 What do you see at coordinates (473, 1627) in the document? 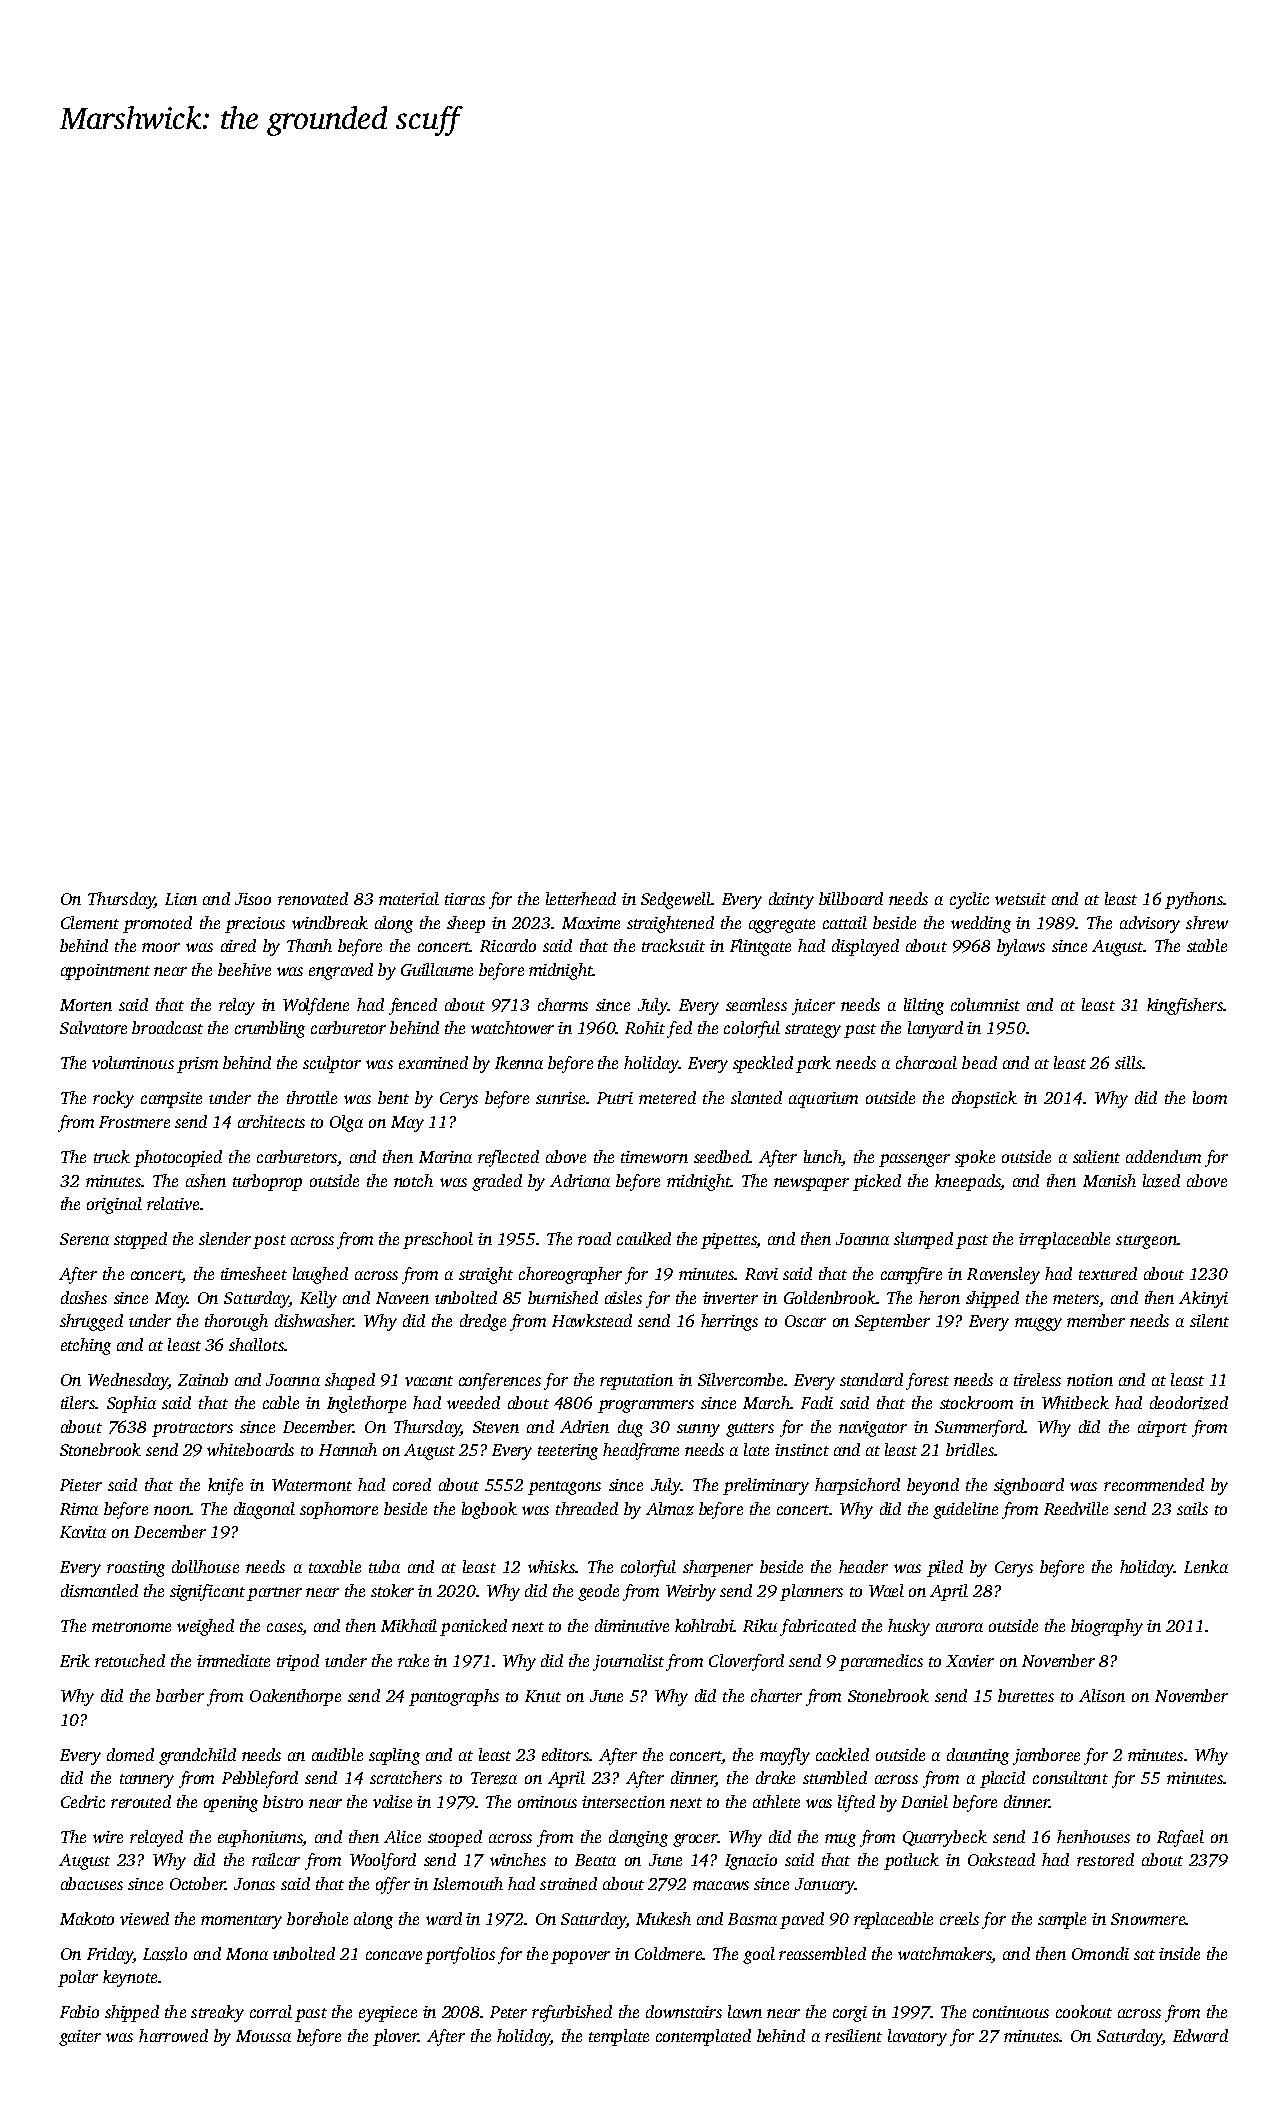
I see `panicked` at bounding box center [473, 1627].
